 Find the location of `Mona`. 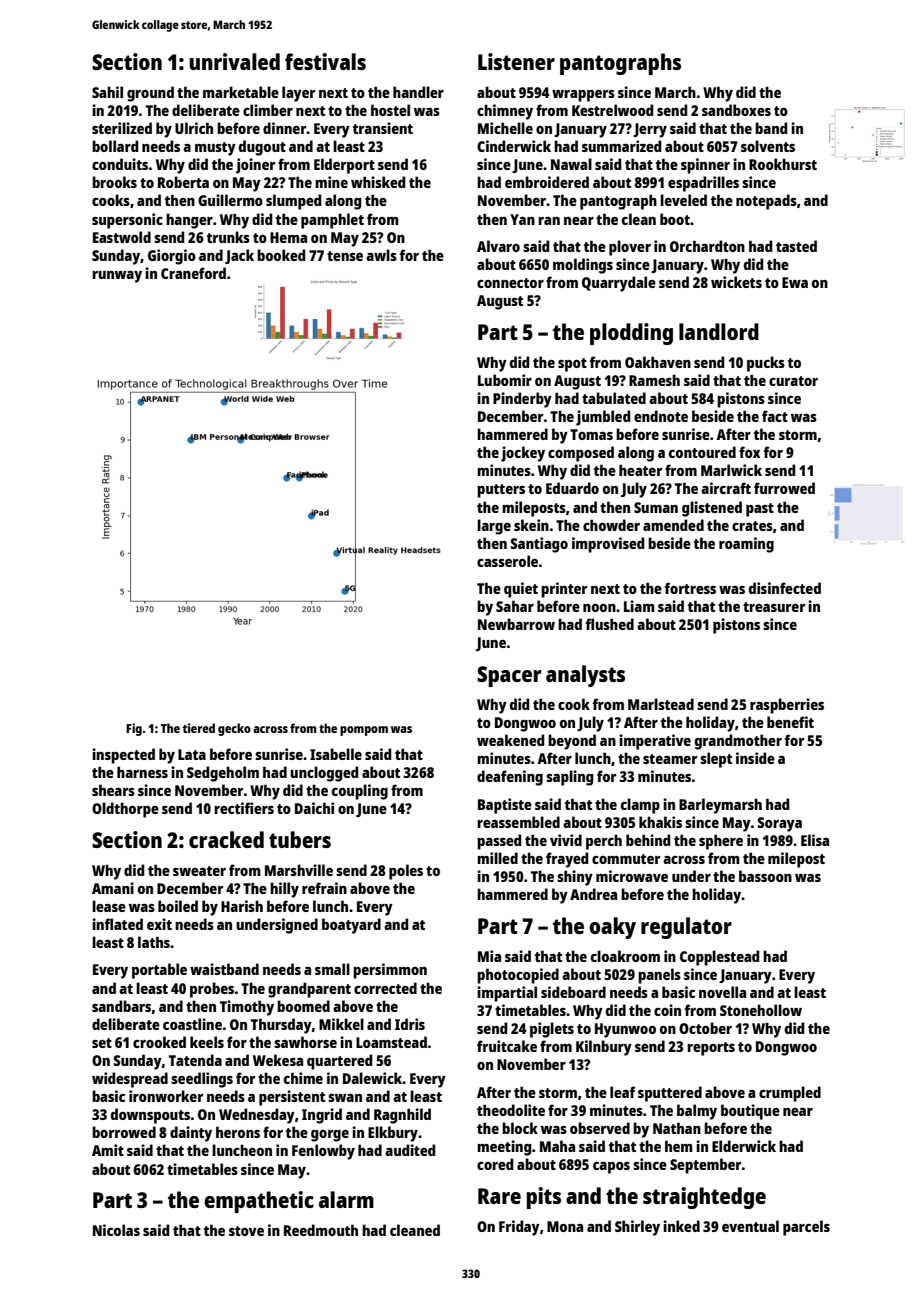

Mona is located at coordinates (565, 1226).
